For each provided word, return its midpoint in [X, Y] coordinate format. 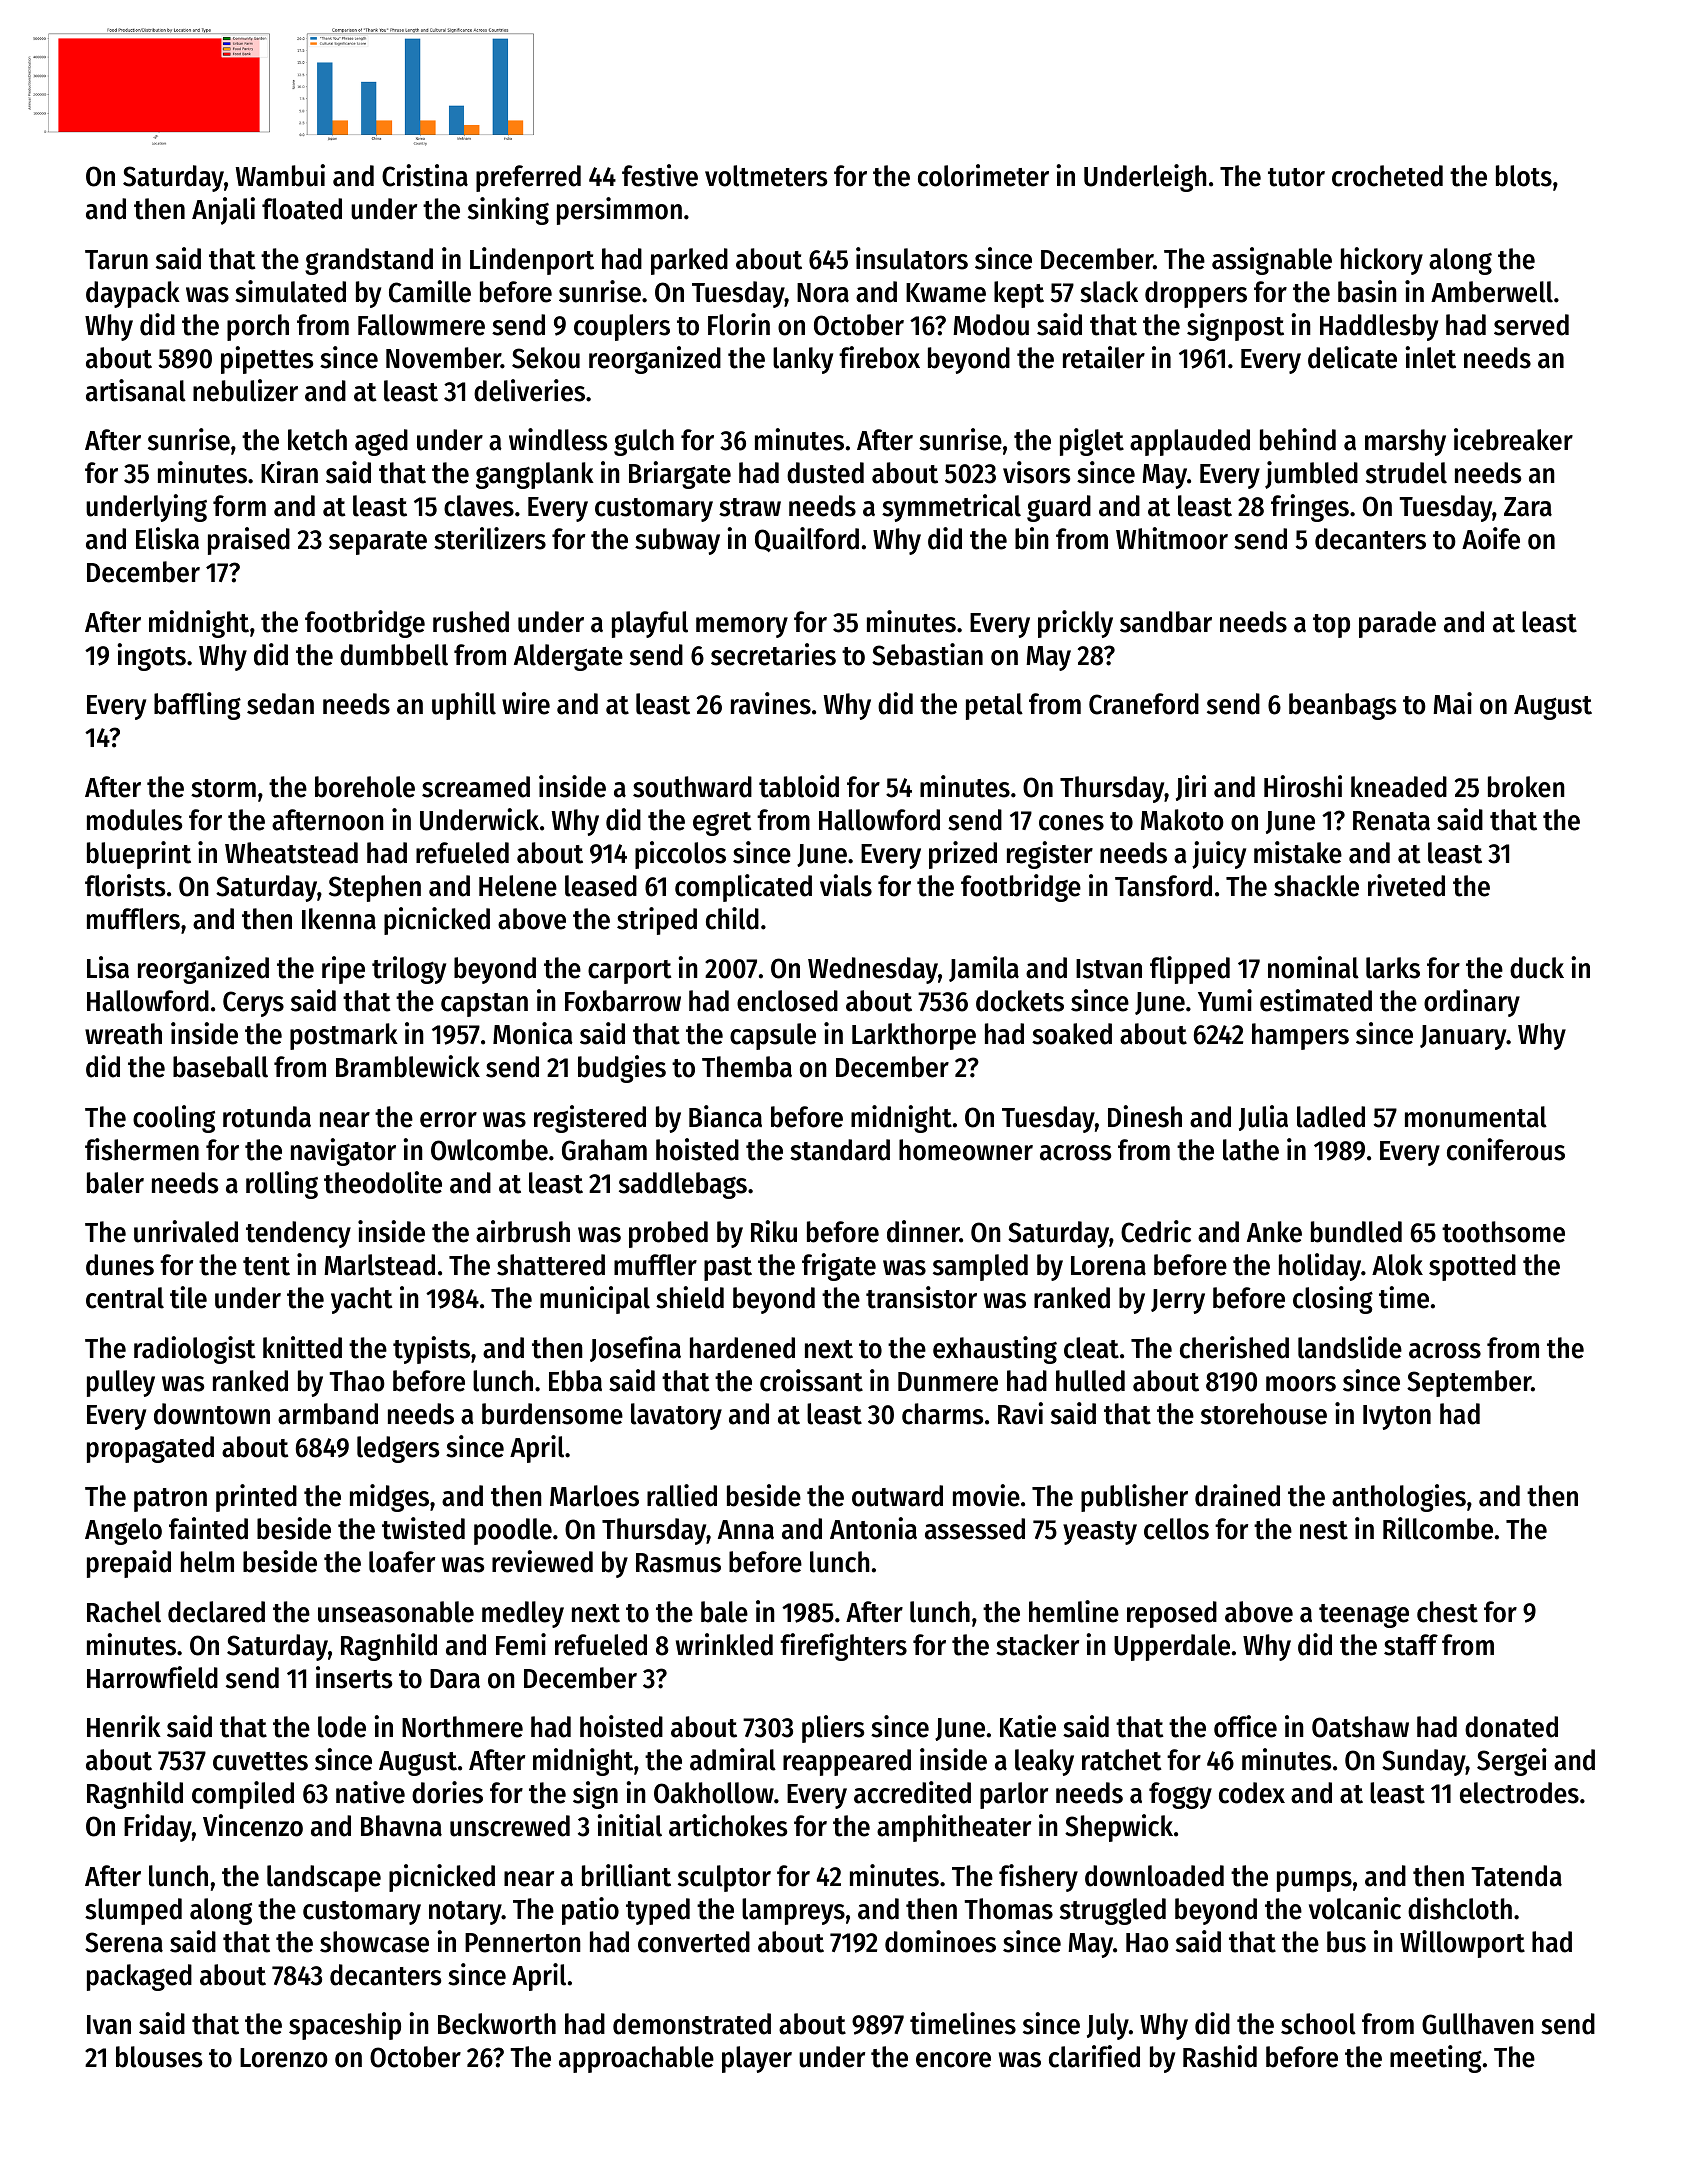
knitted [302, 1347]
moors [1301, 1384]
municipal [595, 1300]
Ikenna [339, 919]
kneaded [1399, 787]
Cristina [425, 175]
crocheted [1387, 176]
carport [630, 972]
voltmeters [766, 176]
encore [953, 2060]
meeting [1436, 2059]
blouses [159, 2057]
